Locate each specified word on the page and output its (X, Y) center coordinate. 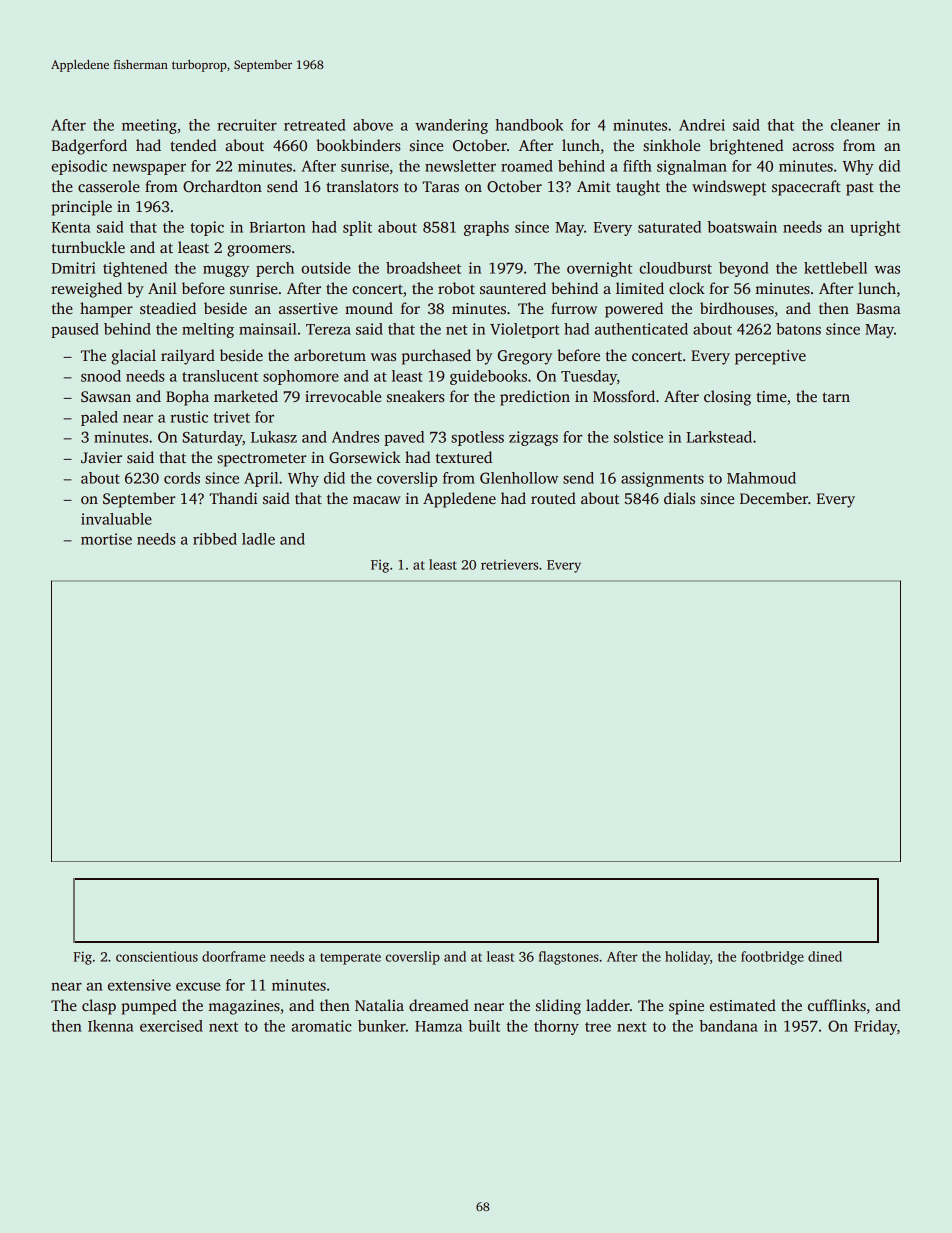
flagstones (569, 958)
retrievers (509, 564)
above (373, 125)
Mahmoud (761, 478)
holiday (687, 958)
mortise (106, 539)
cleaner (855, 125)
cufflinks (837, 1005)
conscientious (157, 956)
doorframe (234, 956)
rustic (189, 417)
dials (679, 498)
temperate (350, 959)
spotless (477, 438)
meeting (149, 126)
